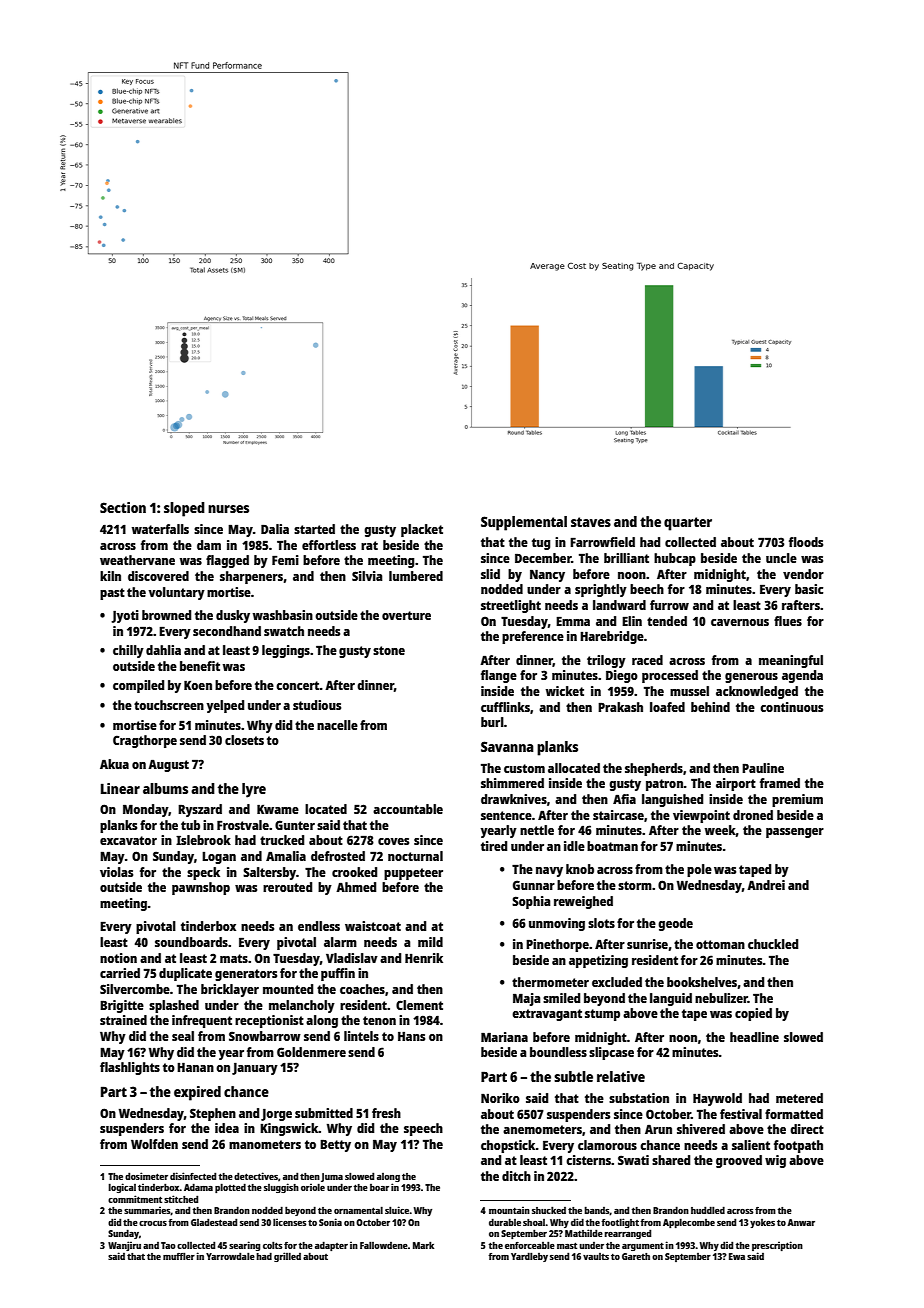 This screenshot has height=1308, width=924. What do you see at coordinates (675, 559) in the screenshot?
I see `hubcap` at bounding box center [675, 559].
